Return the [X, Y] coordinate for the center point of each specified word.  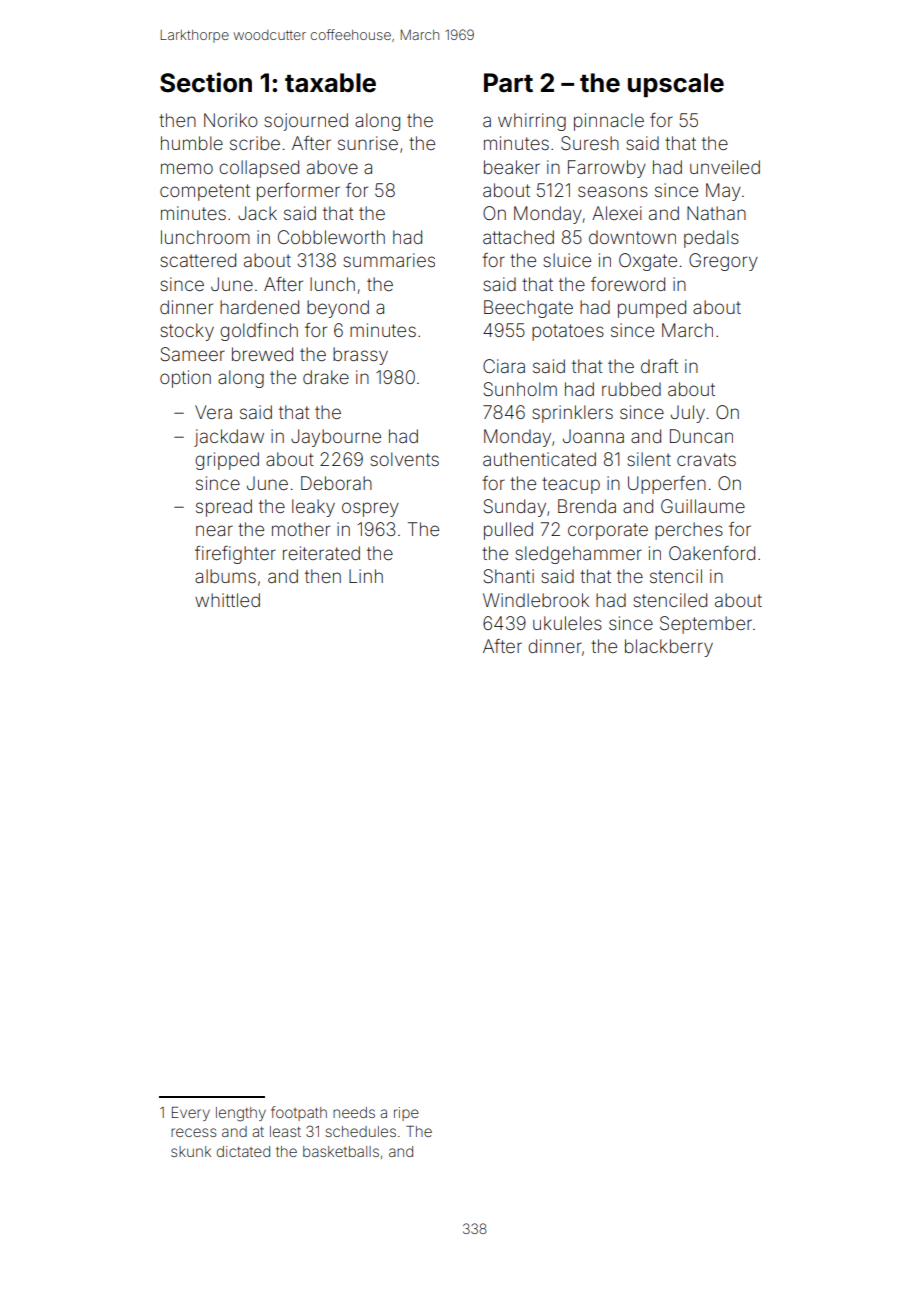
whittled [227, 600]
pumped [652, 309]
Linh [366, 576]
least [285, 1131]
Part [508, 83]
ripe [406, 1114]
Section [206, 82]
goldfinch [259, 332]
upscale [676, 85]
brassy [360, 356]
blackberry [669, 648]
